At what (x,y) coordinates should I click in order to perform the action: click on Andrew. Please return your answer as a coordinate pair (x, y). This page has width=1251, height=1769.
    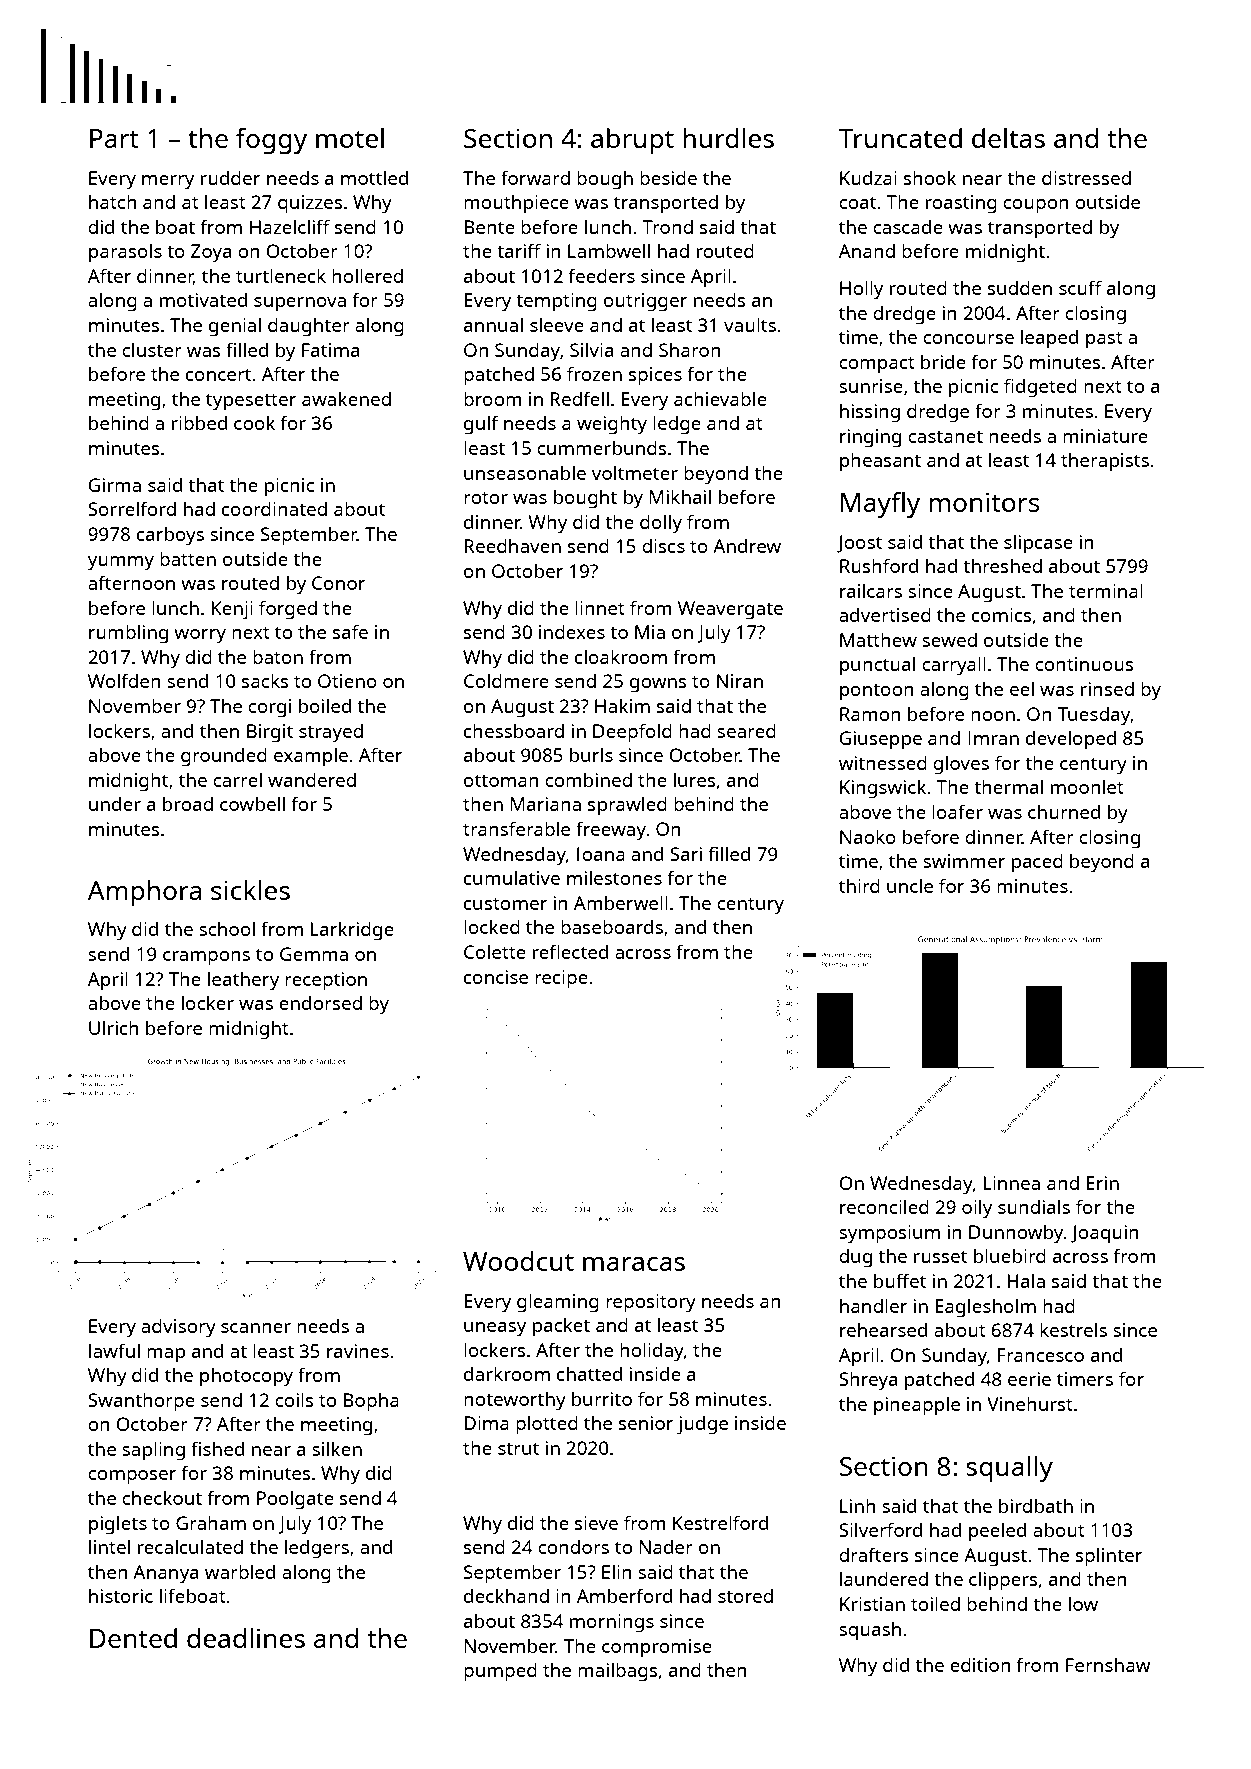
    Looking at the image, I should click on (747, 546).
